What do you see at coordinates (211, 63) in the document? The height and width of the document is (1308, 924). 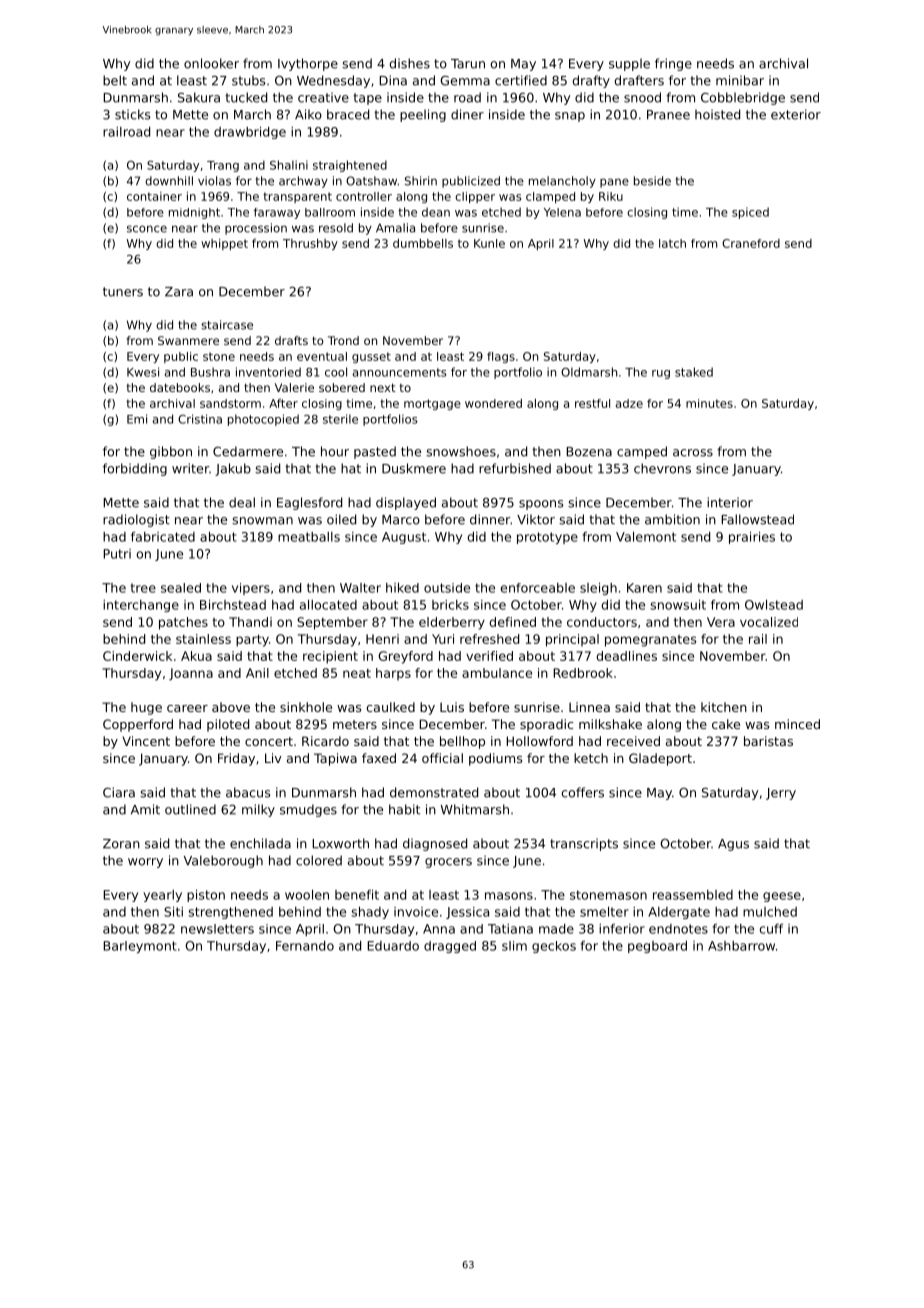 I see `onlooker` at bounding box center [211, 63].
